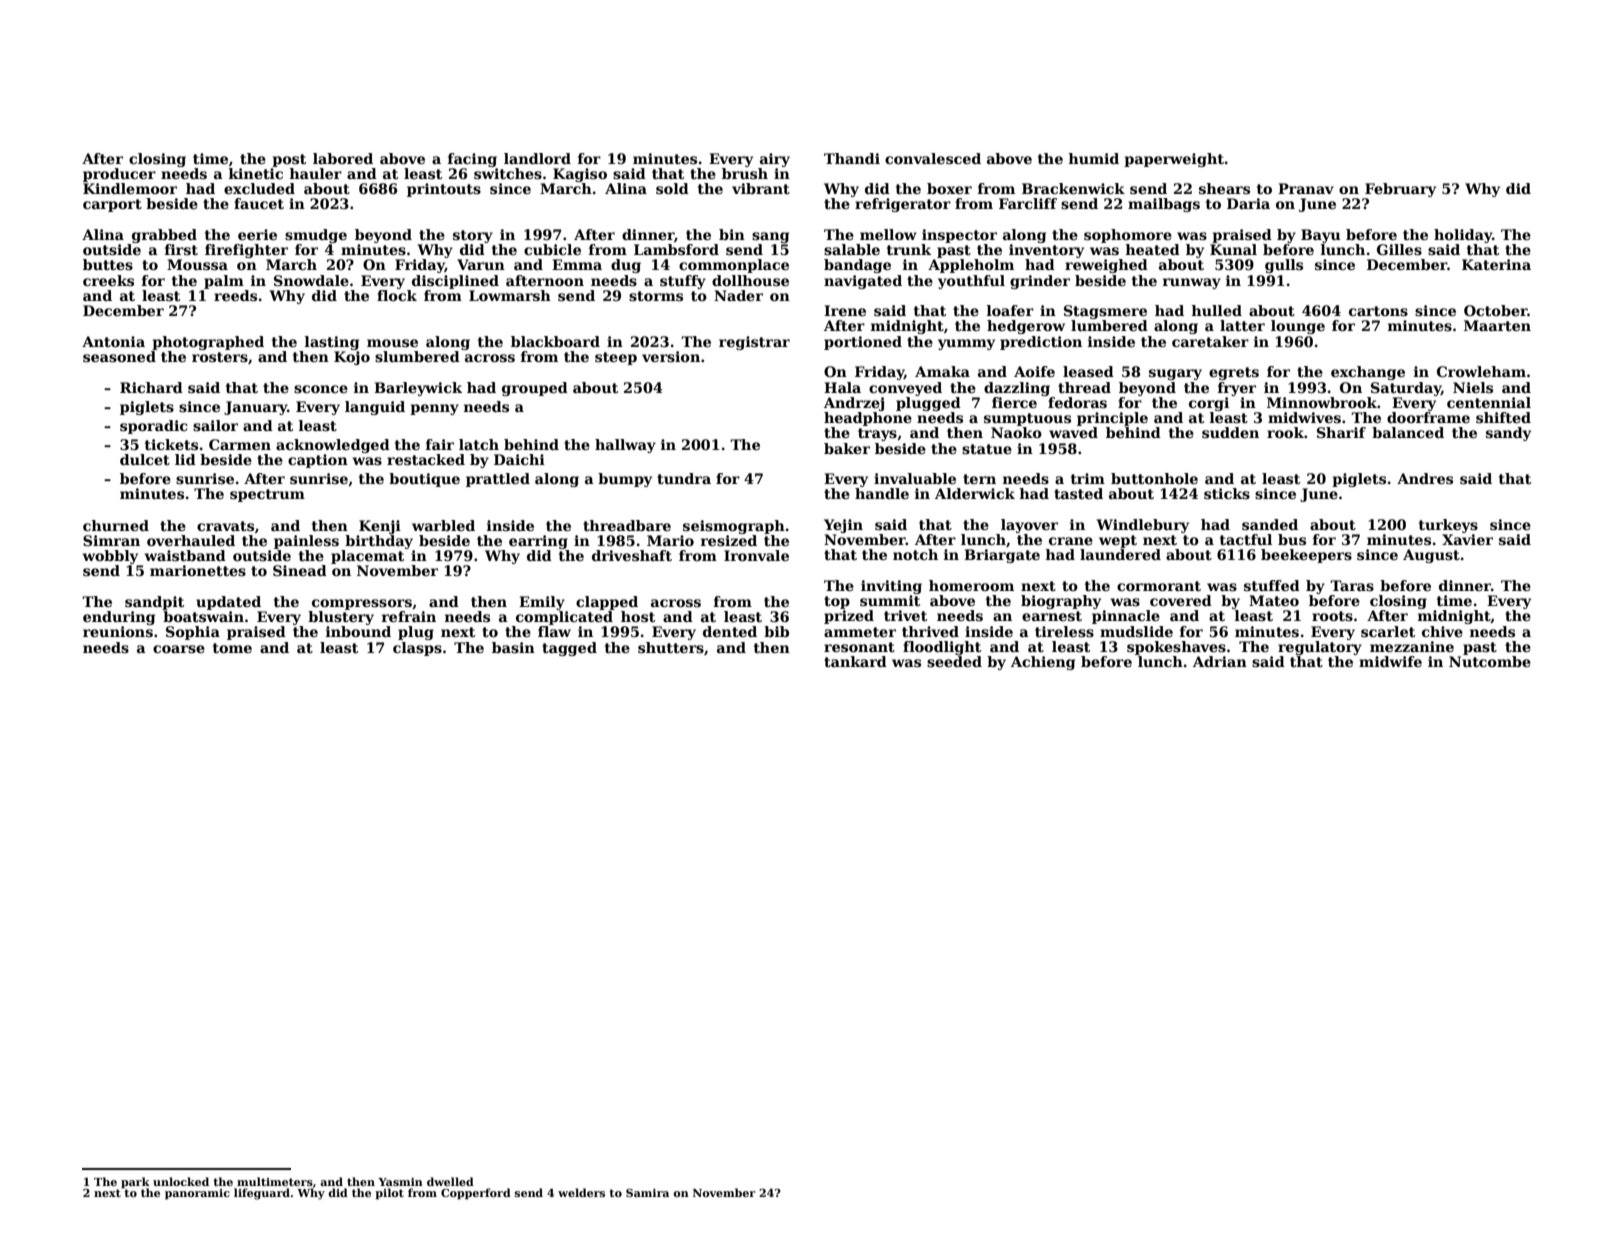  I want to click on tankard, so click(855, 661).
